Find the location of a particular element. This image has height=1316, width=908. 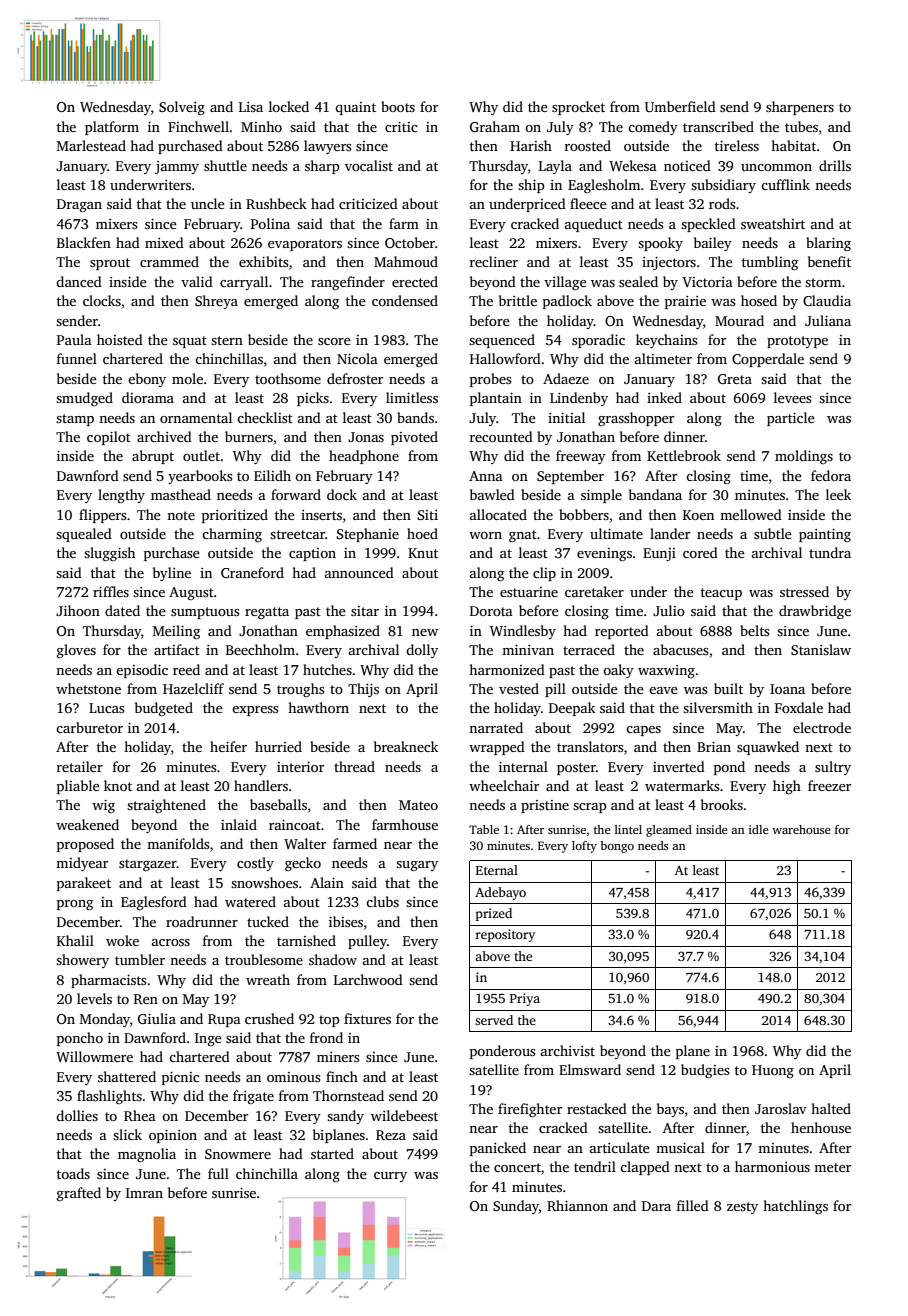

warehouse is located at coordinates (801, 829).
